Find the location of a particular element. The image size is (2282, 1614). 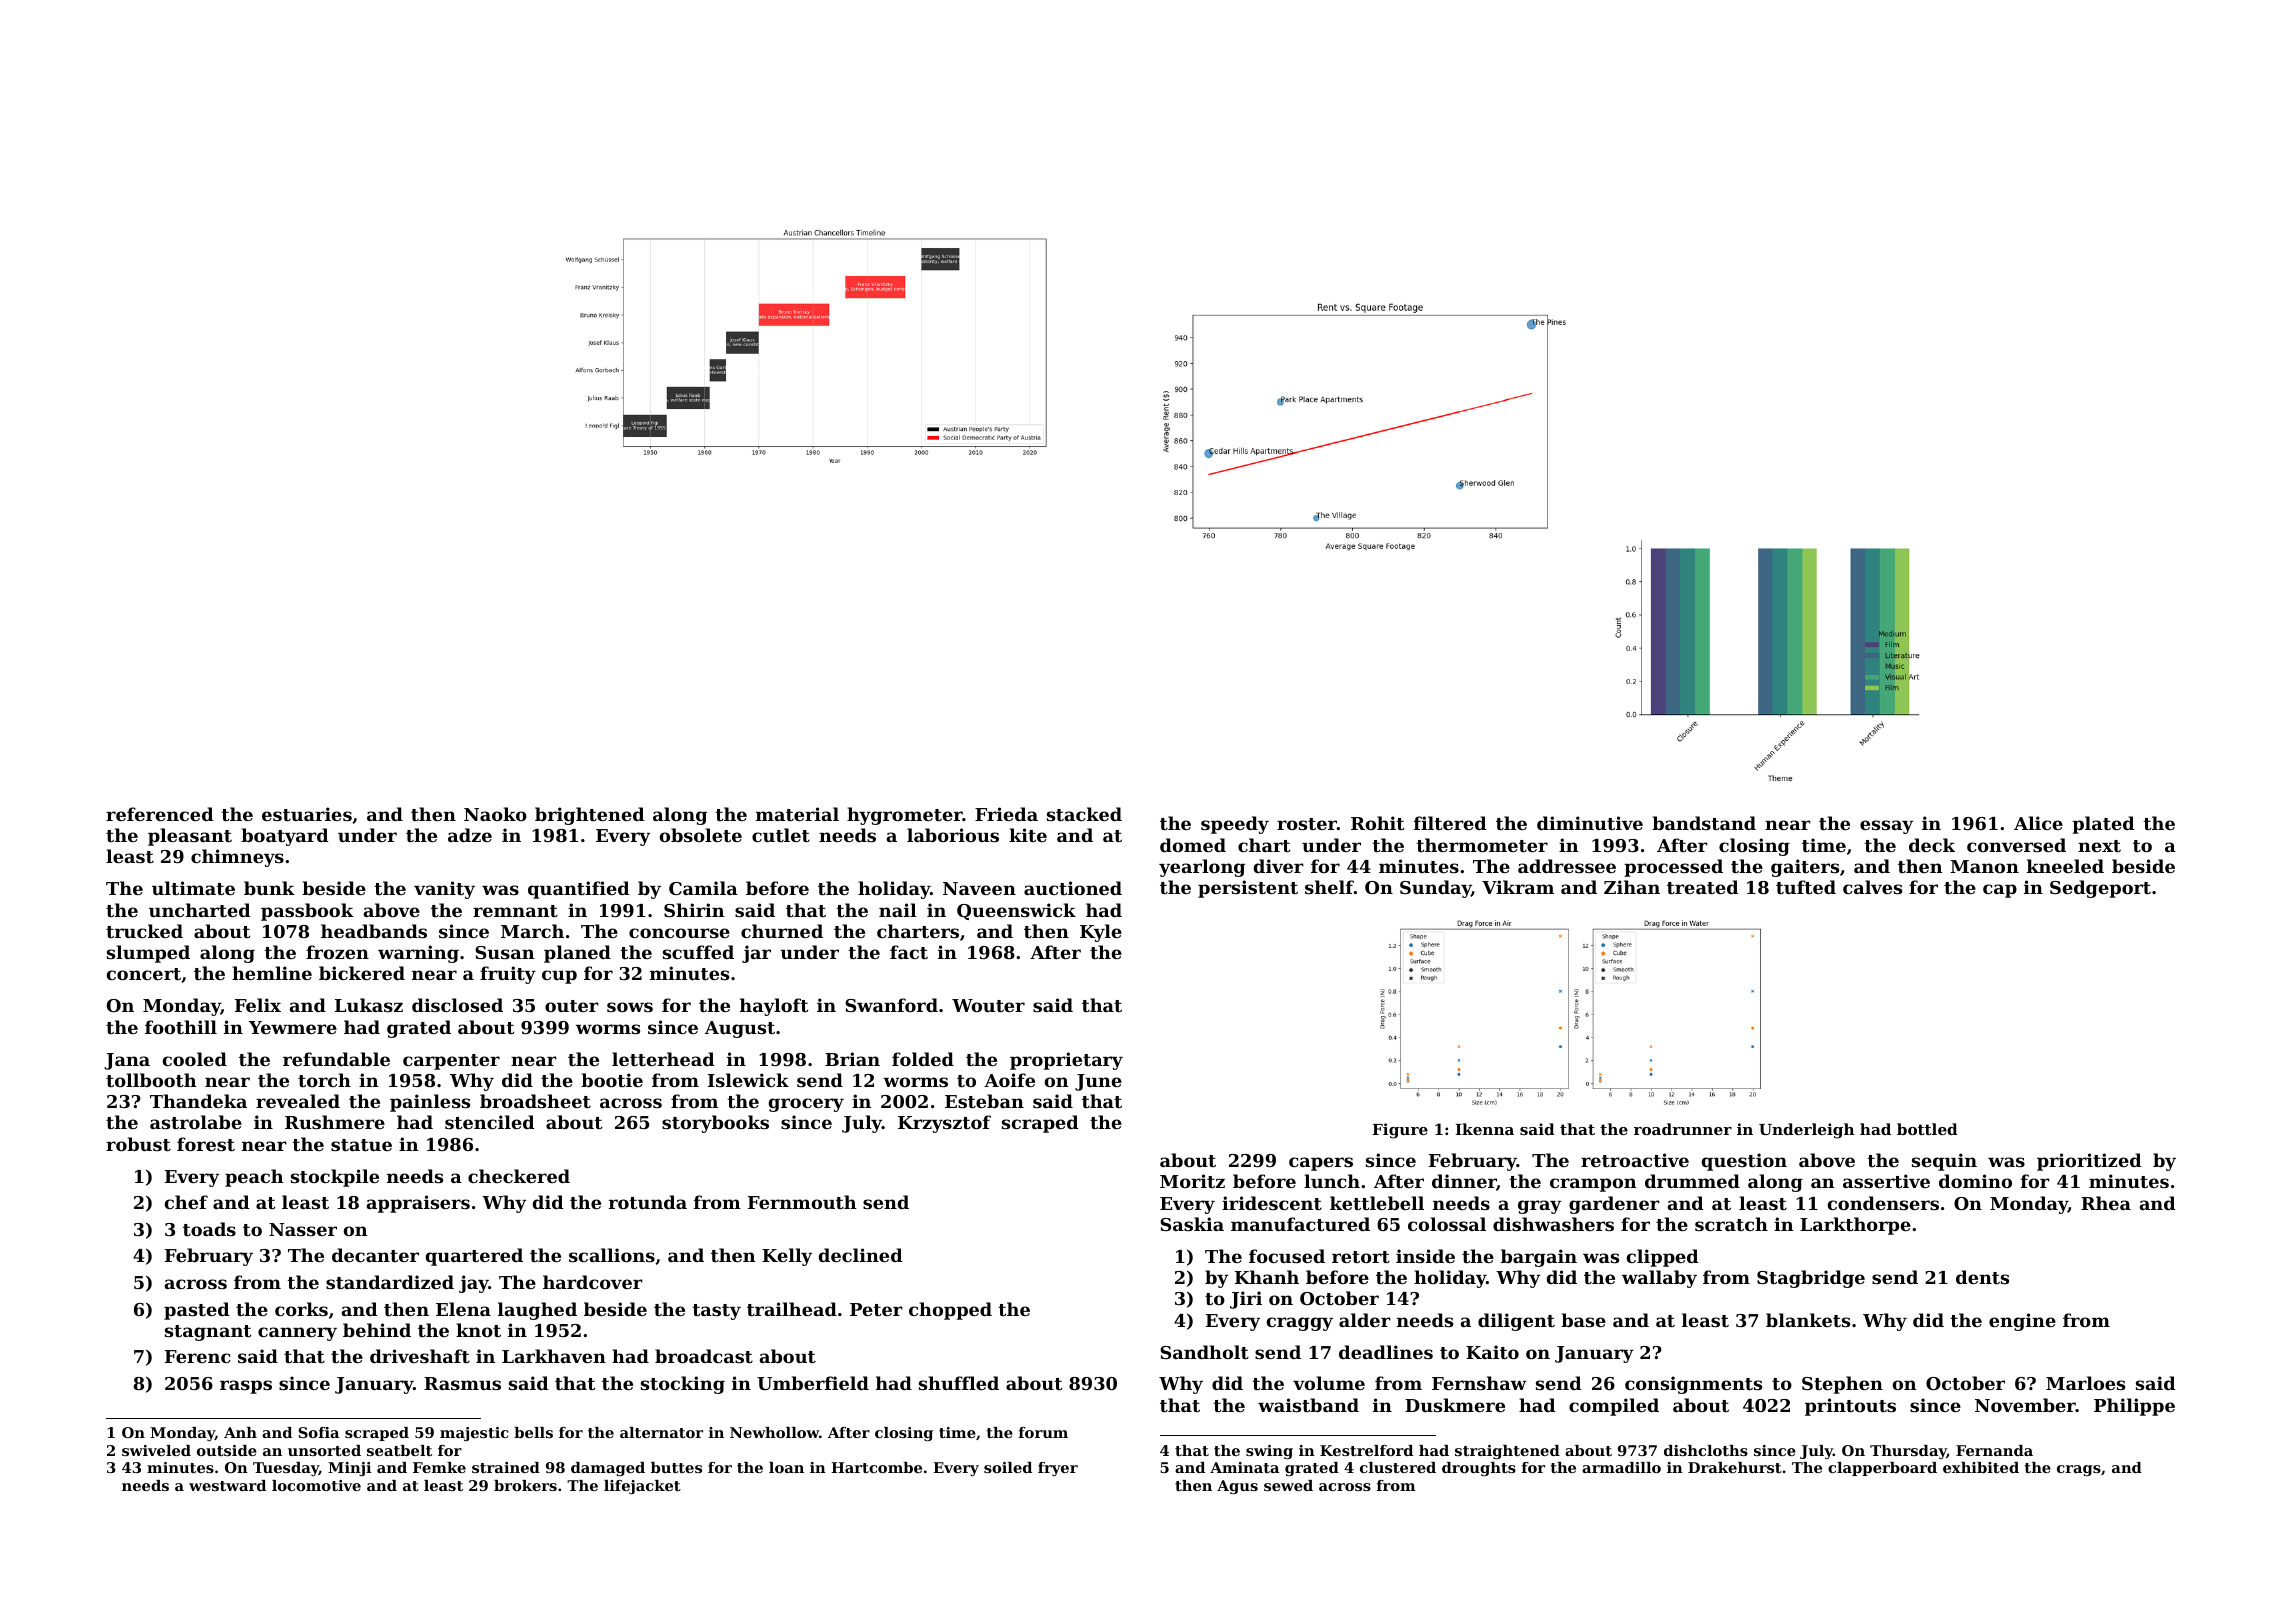

fryer is located at coordinates (1058, 1469).
